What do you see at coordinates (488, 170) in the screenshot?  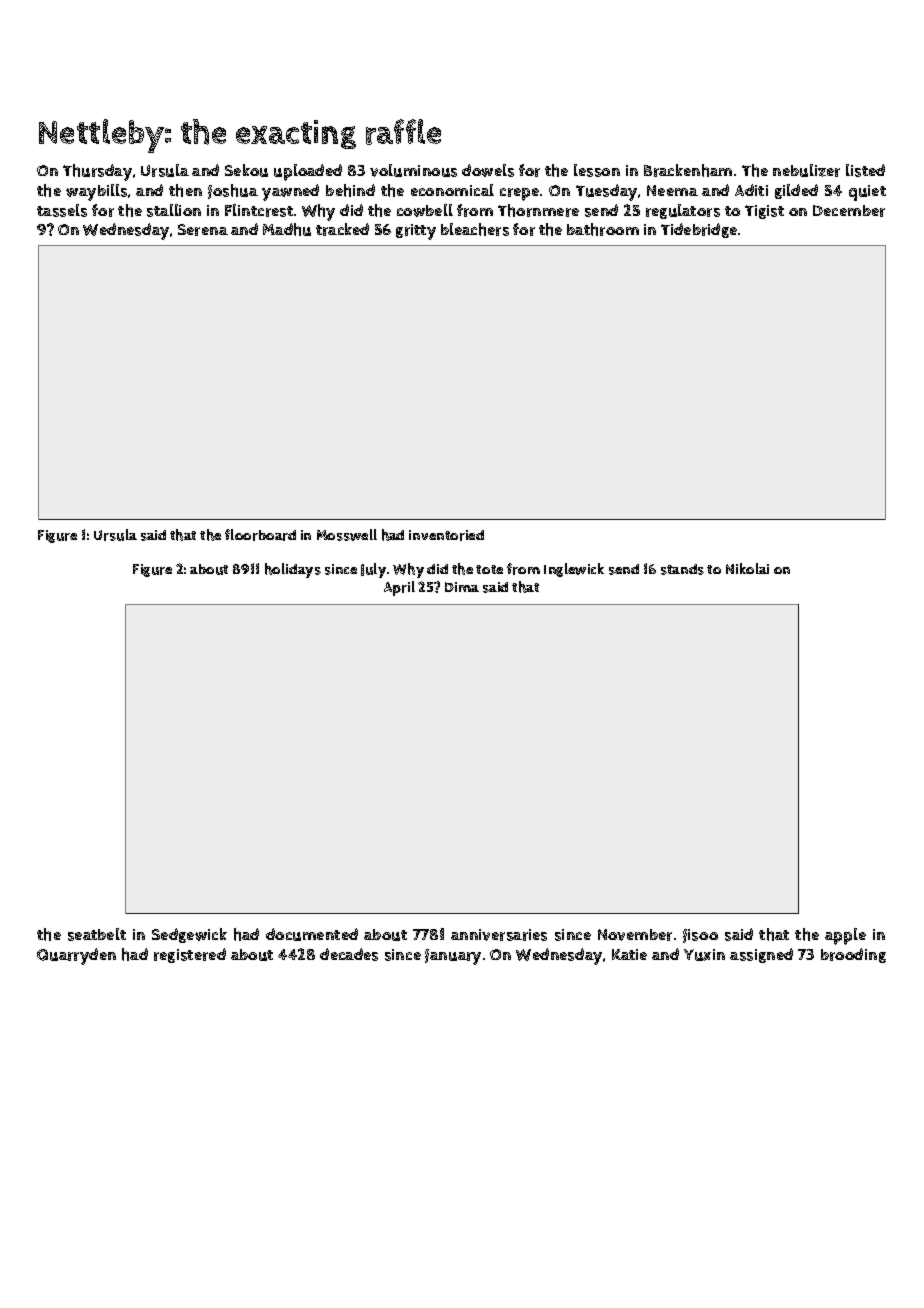 I see `dowels` at bounding box center [488, 170].
